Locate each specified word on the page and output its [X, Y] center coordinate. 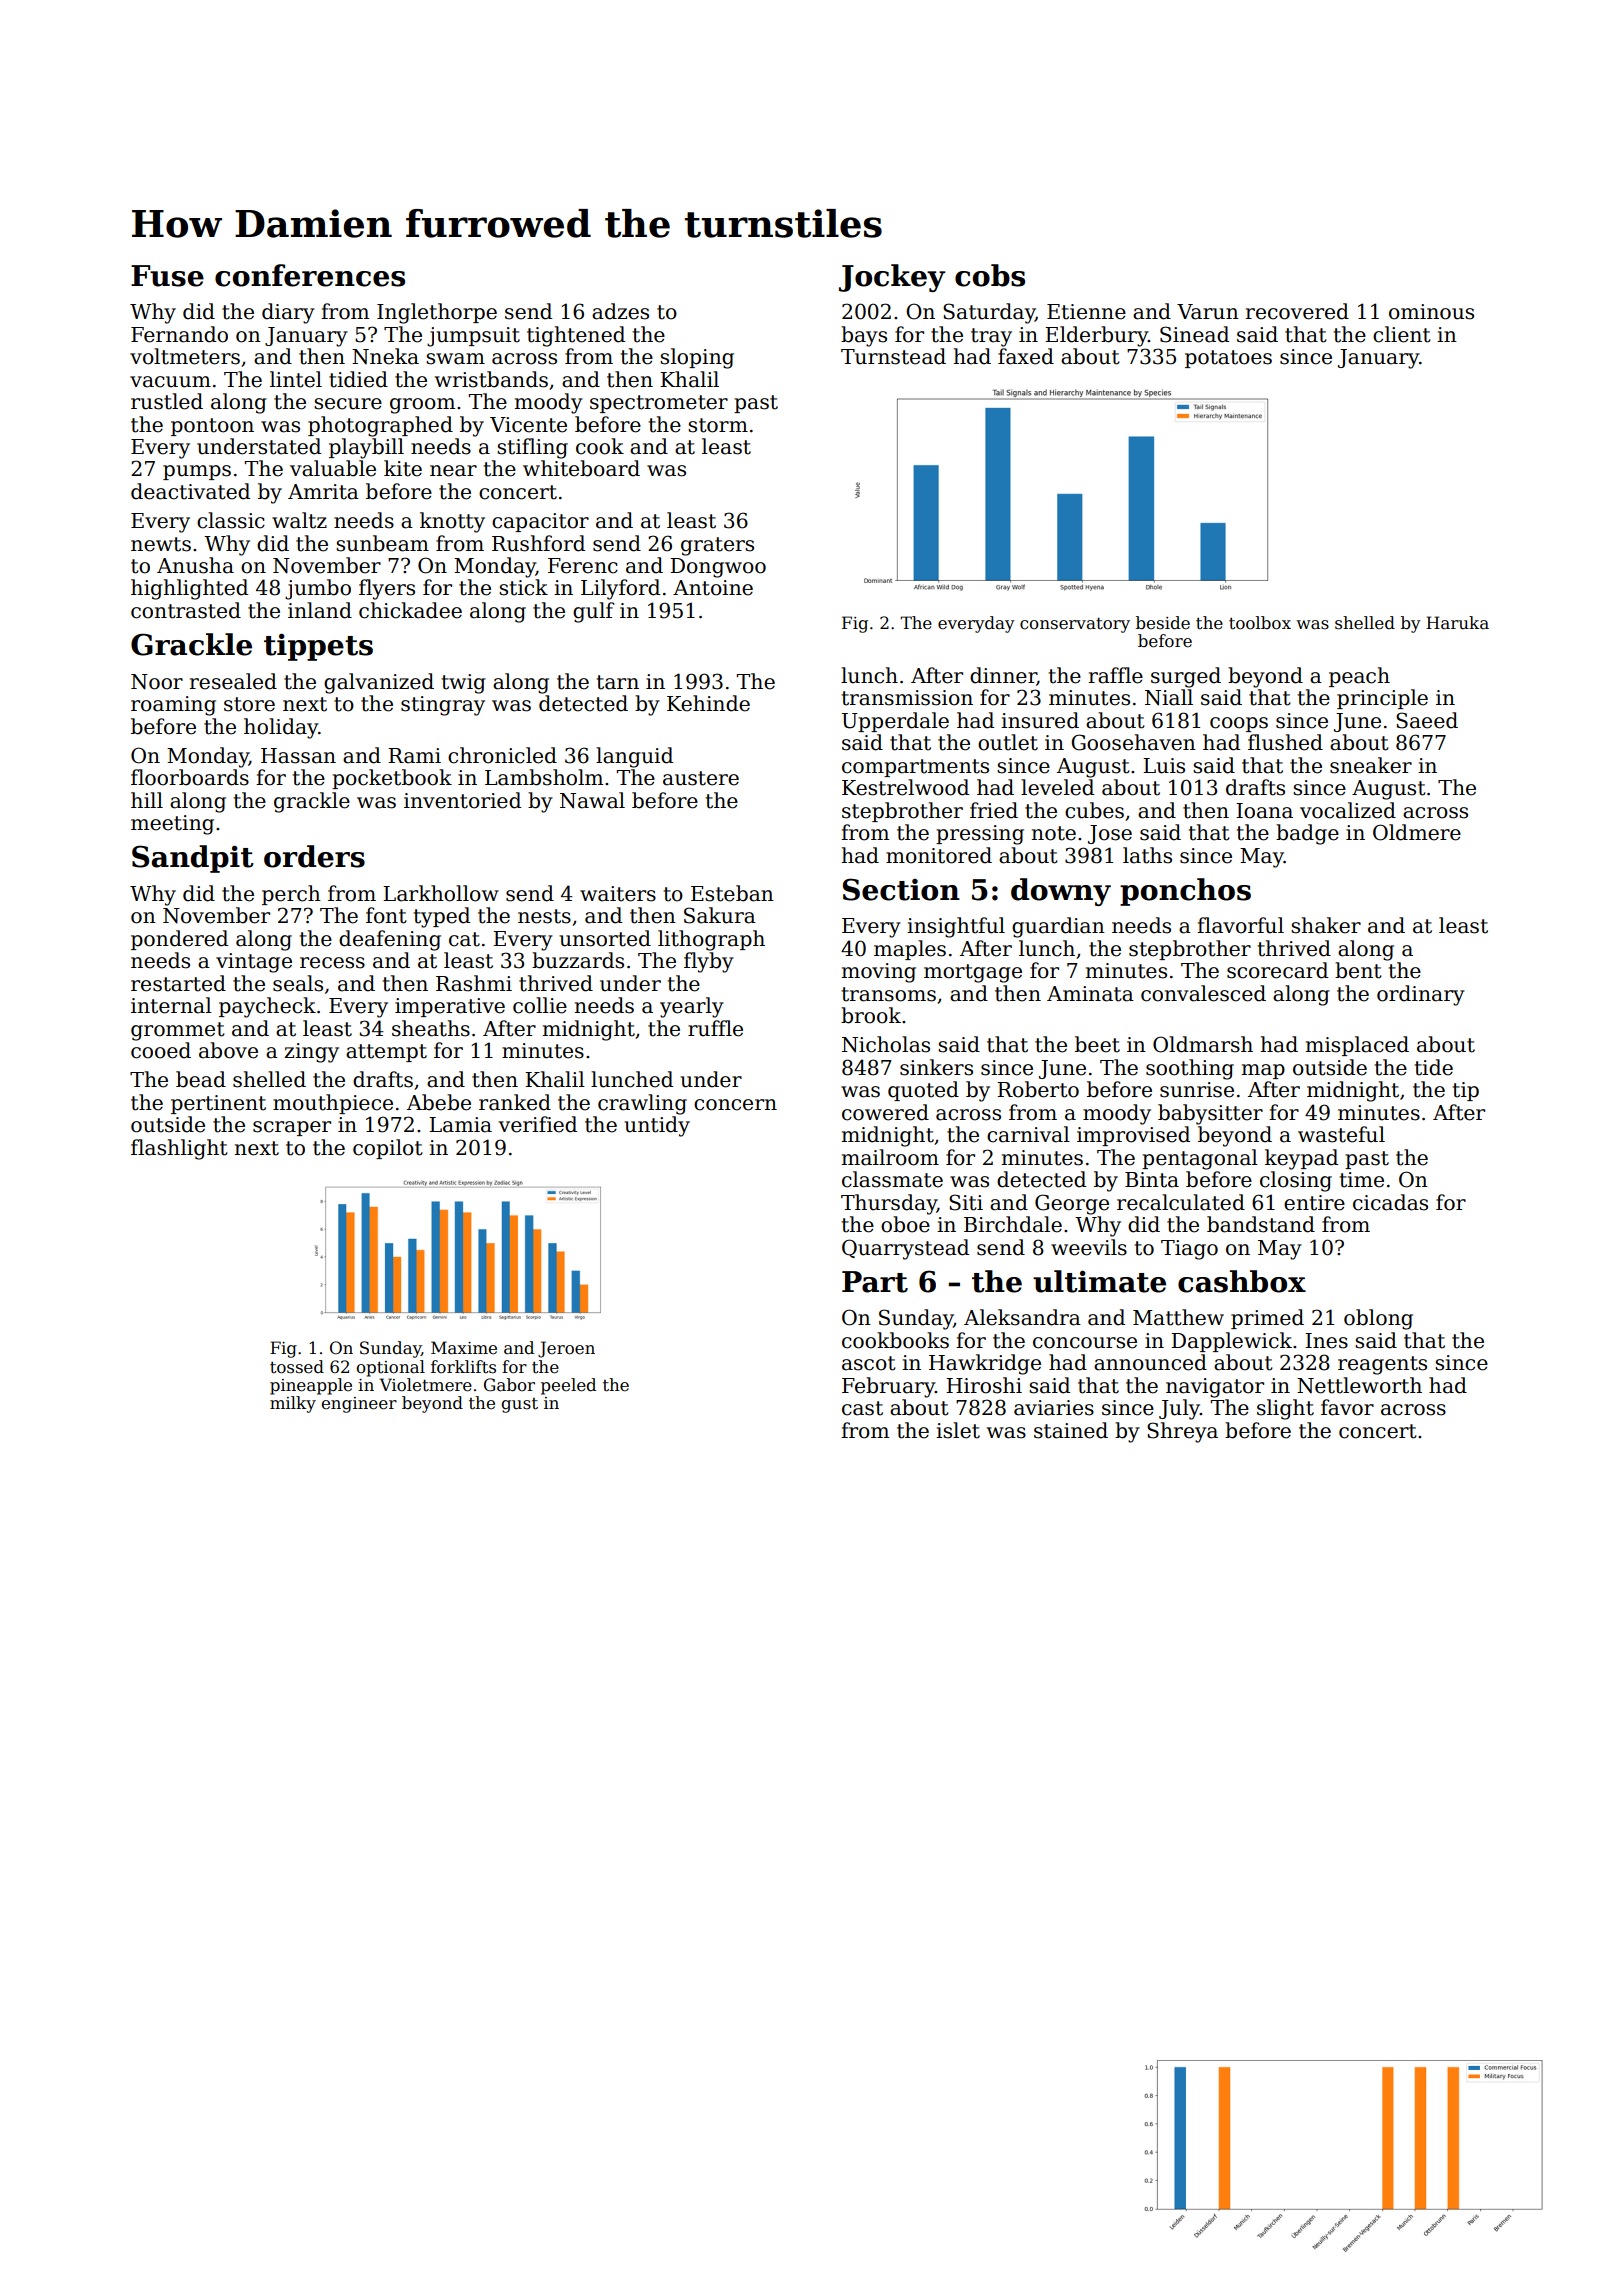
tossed [297, 1367]
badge [1307, 834]
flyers [387, 589]
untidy [657, 1126]
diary [288, 313]
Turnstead [893, 356]
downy [1061, 892]
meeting [172, 825]
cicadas [1390, 1202]
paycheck [267, 1007]
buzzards [578, 960]
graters [717, 546]
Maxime [464, 1348]
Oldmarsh [1203, 1044]
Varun [1208, 312]
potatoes [1228, 359]
